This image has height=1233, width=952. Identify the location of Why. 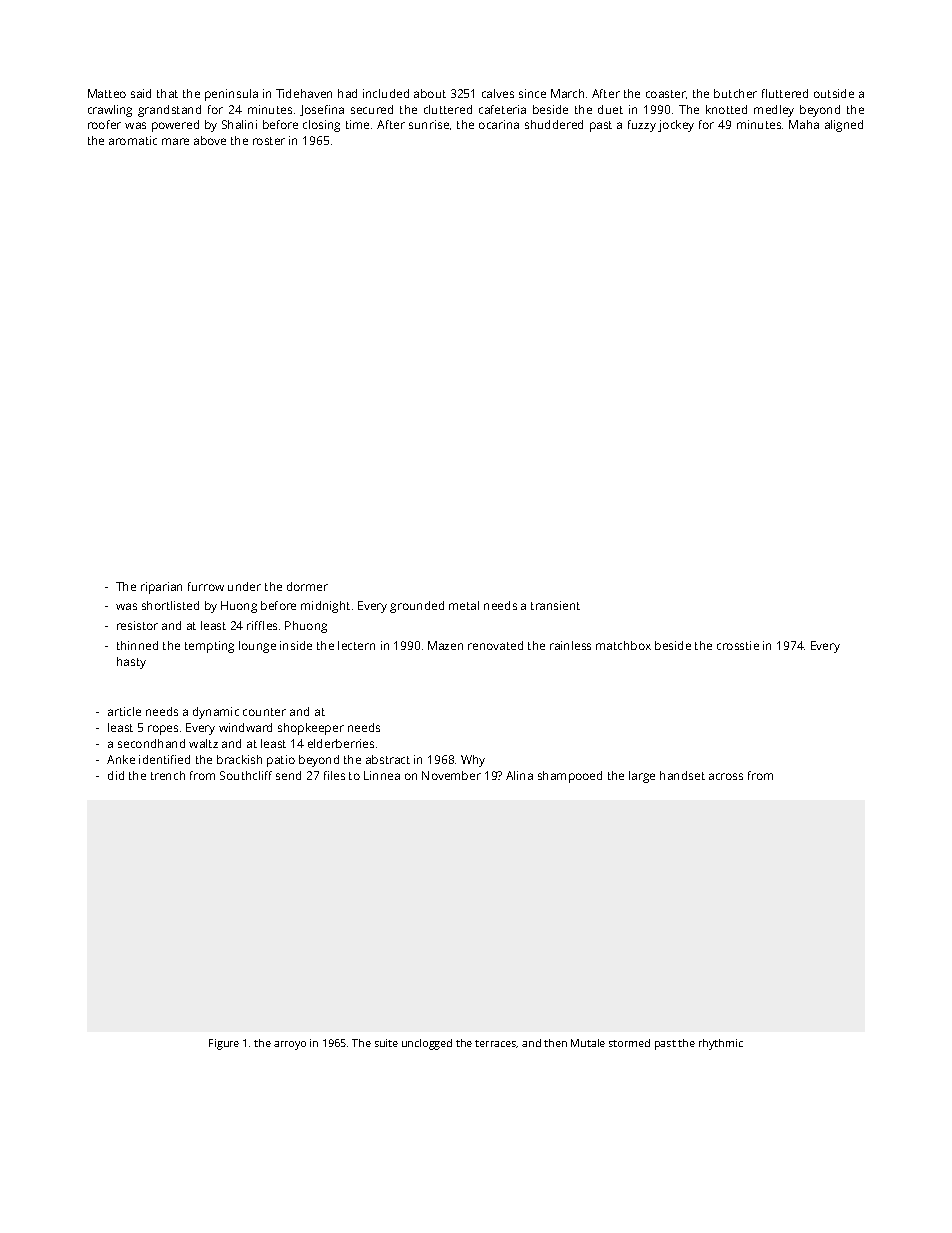
(473, 761).
